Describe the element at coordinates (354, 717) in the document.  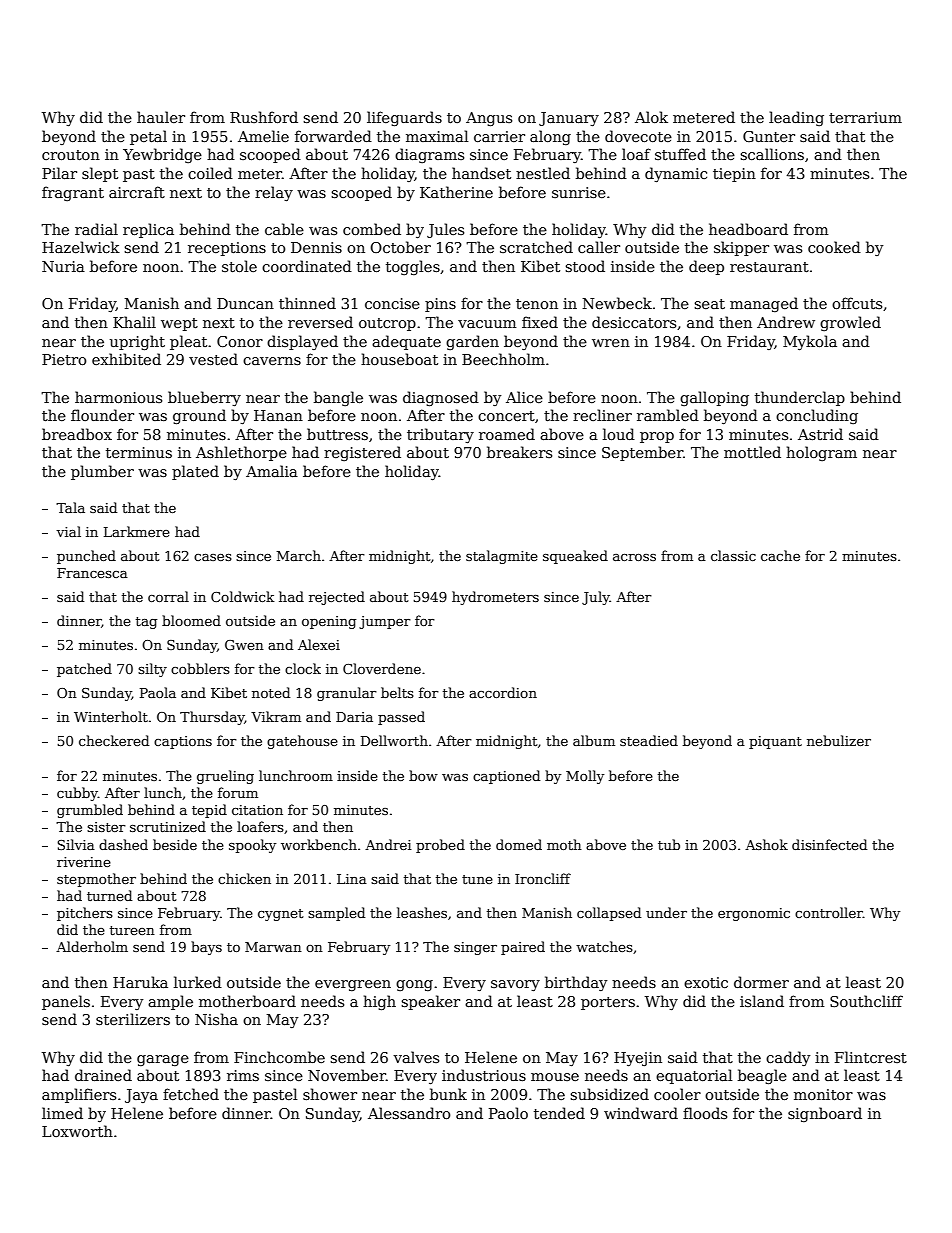
I see `Daria` at that location.
